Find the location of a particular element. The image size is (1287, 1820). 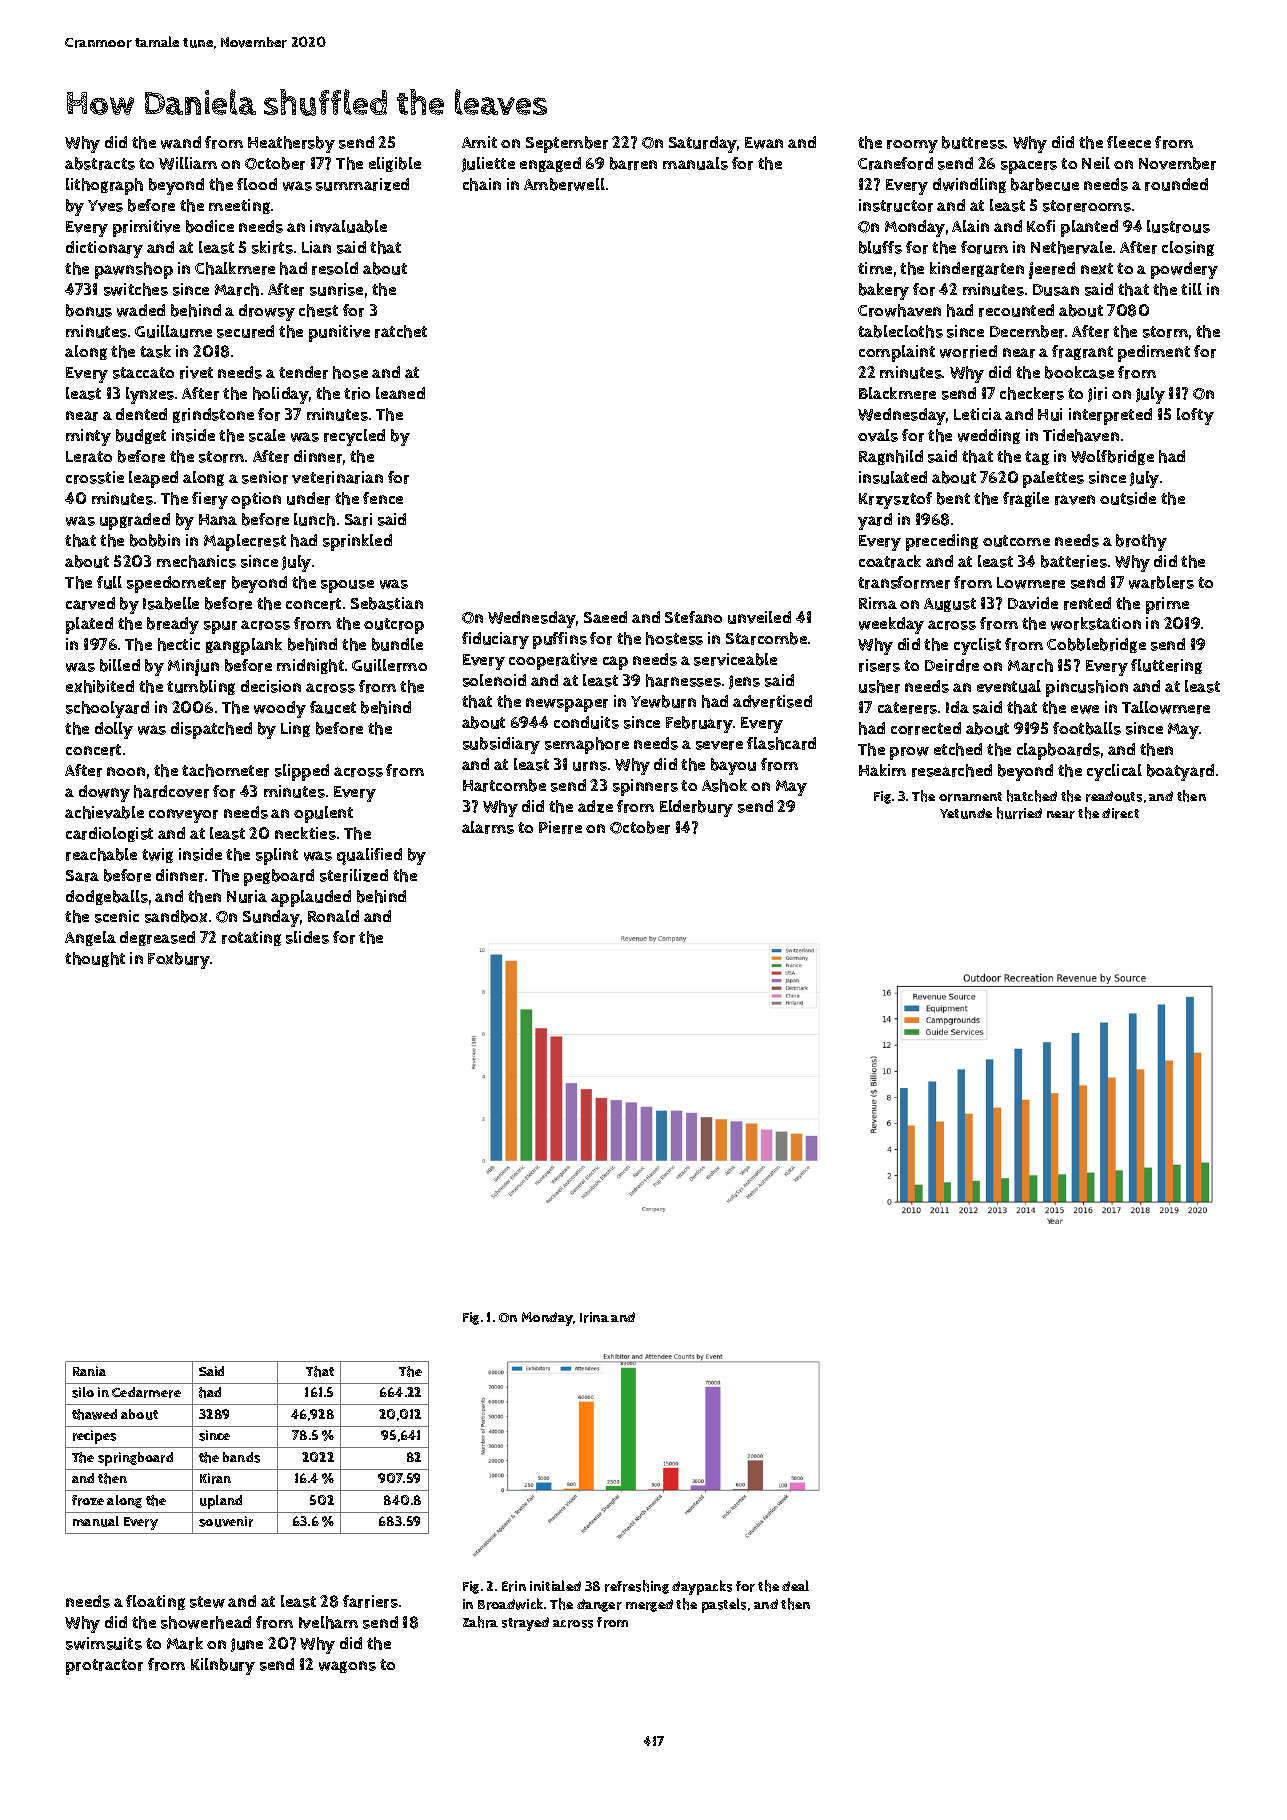

lustrous is located at coordinates (1178, 226).
